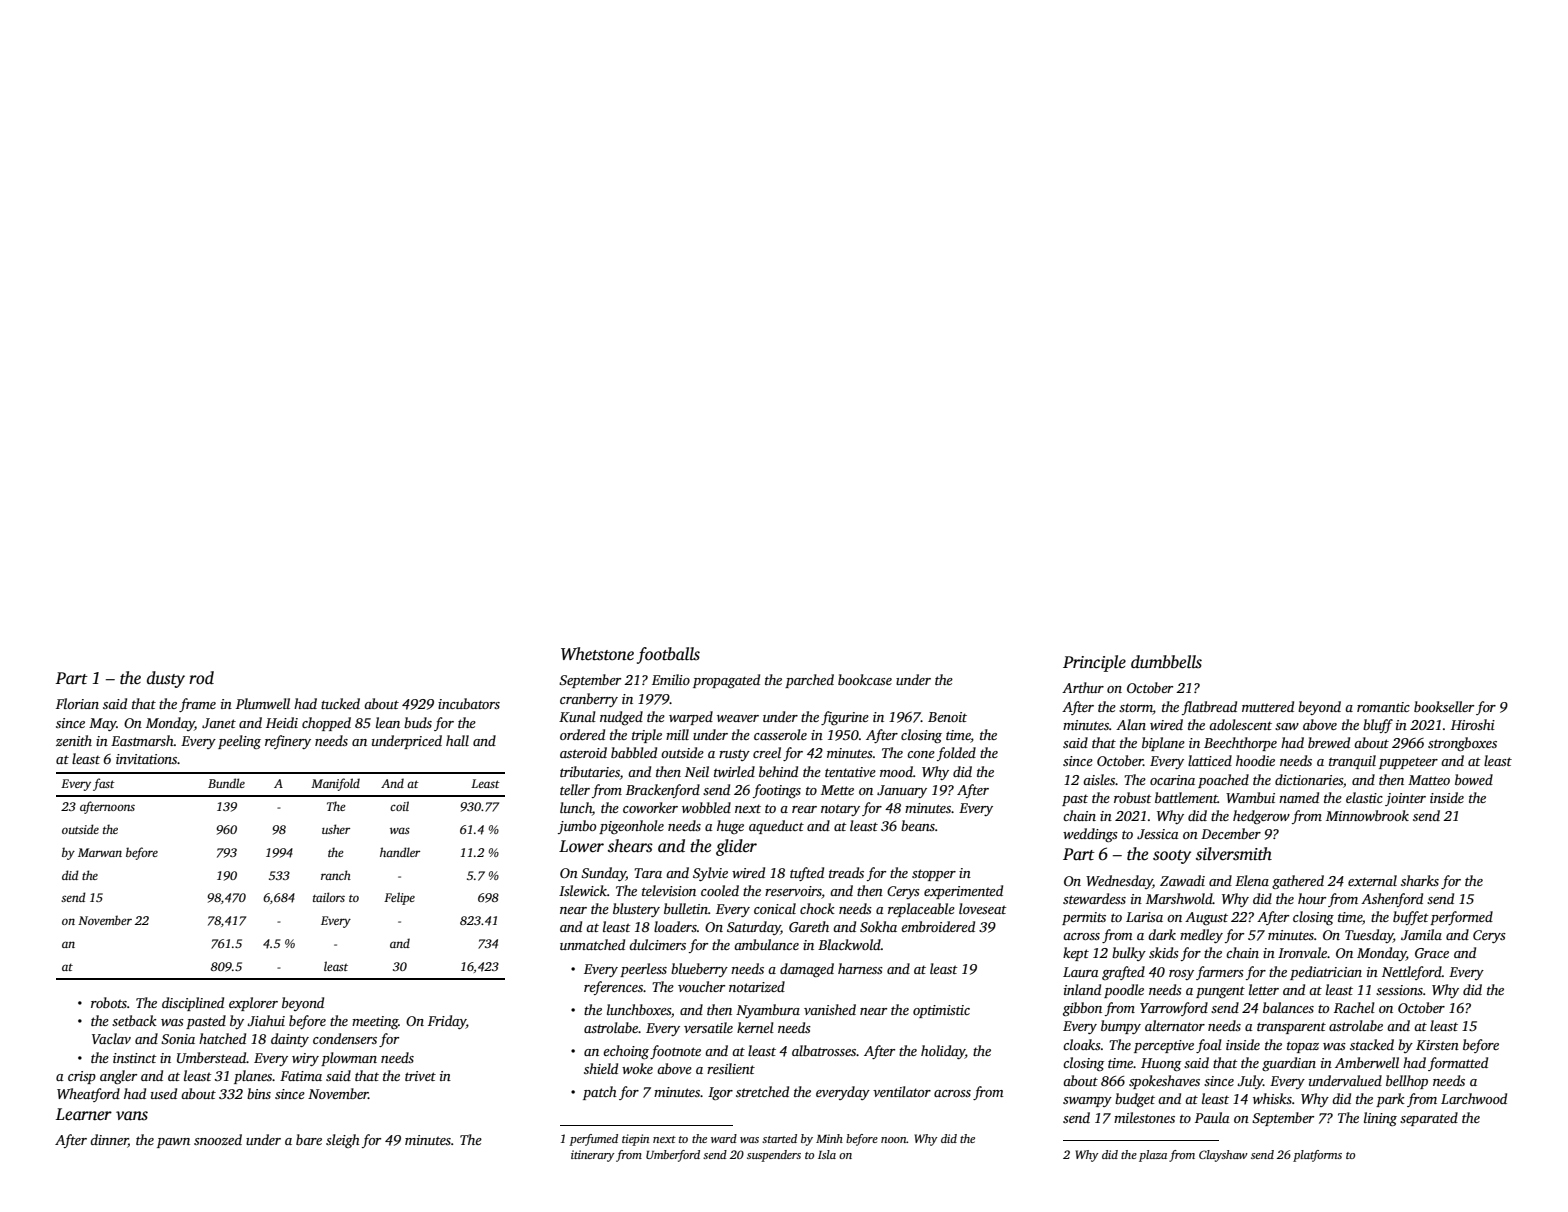 Image resolution: width=1568 pixels, height=1212 pixels. What do you see at coordinates (1234, 854) in the screenshot?
I see `silversmith` at bounding box center [1234, 854].
